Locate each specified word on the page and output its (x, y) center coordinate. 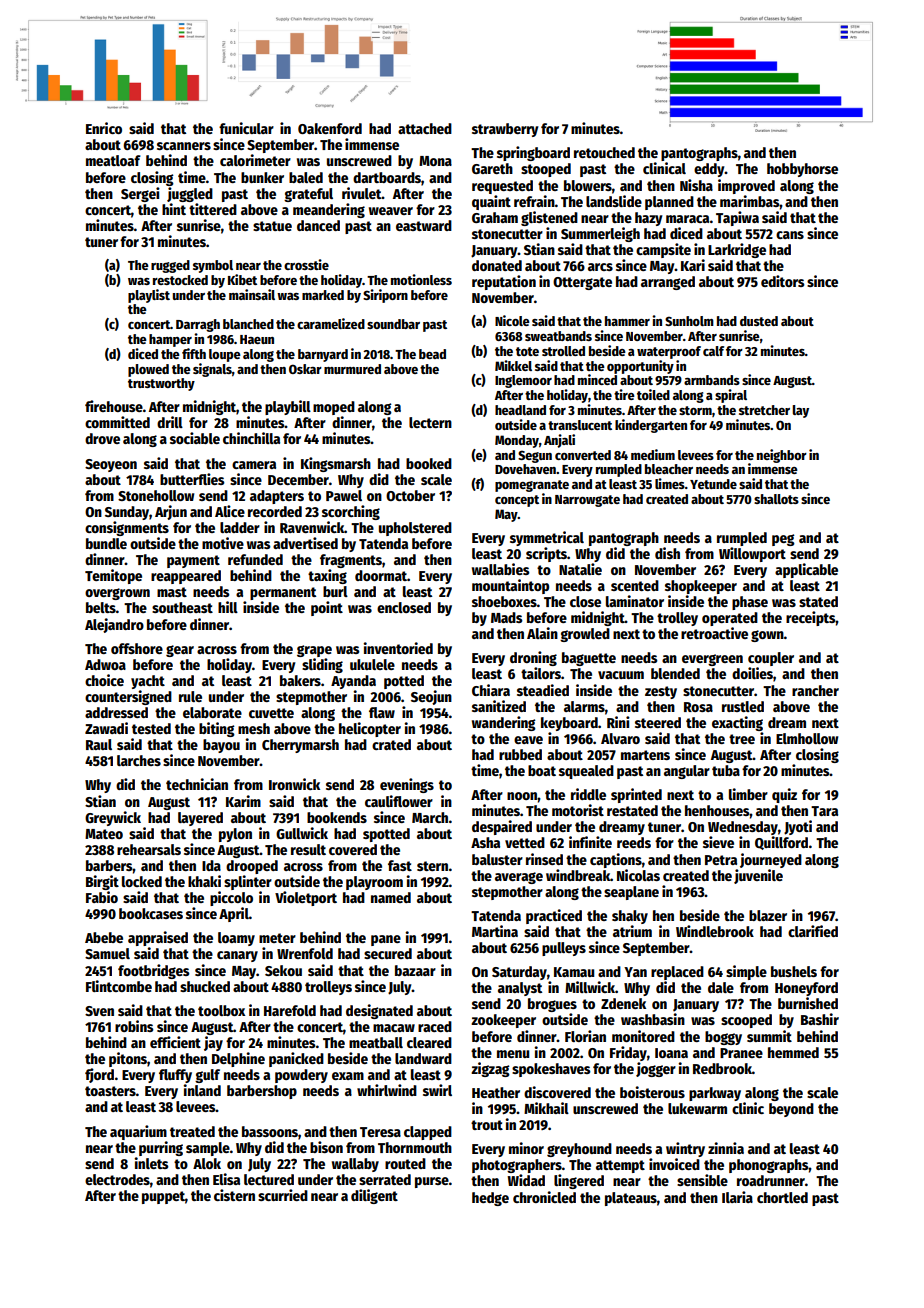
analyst (520, 989)
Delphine (238, 1059)
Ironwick (294, 784)
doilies (752, 673)
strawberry (505, 130)
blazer (768, 915)
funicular (246, 128)
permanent (283, 593)
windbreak (578, 875)
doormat (381, 575)
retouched (604, 152)
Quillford (781, 843)
